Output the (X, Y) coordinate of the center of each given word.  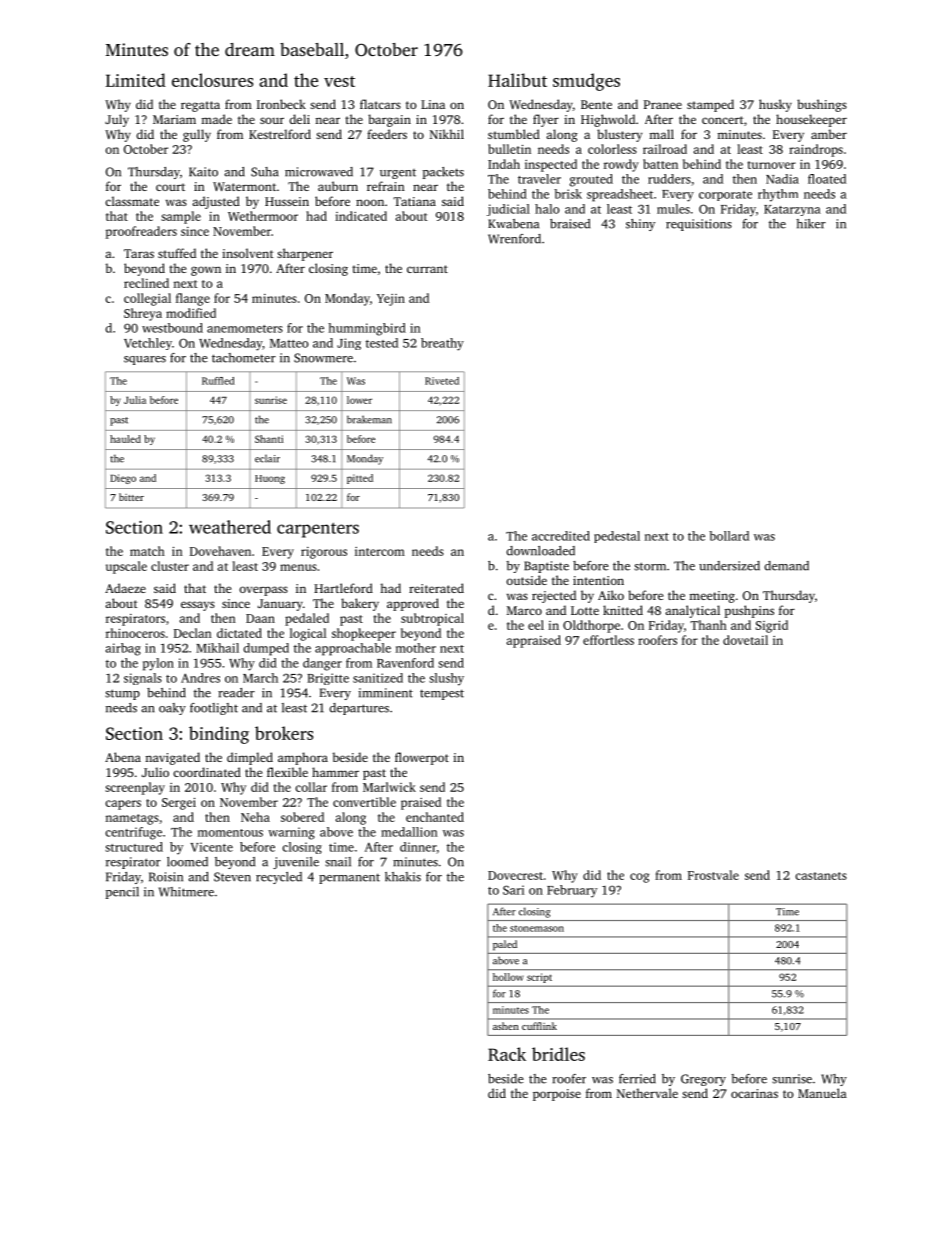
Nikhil (447, 134)
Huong (270, 479)
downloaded (540, 551)
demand (786, 566)
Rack (507, 1054)
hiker (811, 224)
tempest (442, 694)
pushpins (749, 611)
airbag (123, 649)
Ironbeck (281, 104)
